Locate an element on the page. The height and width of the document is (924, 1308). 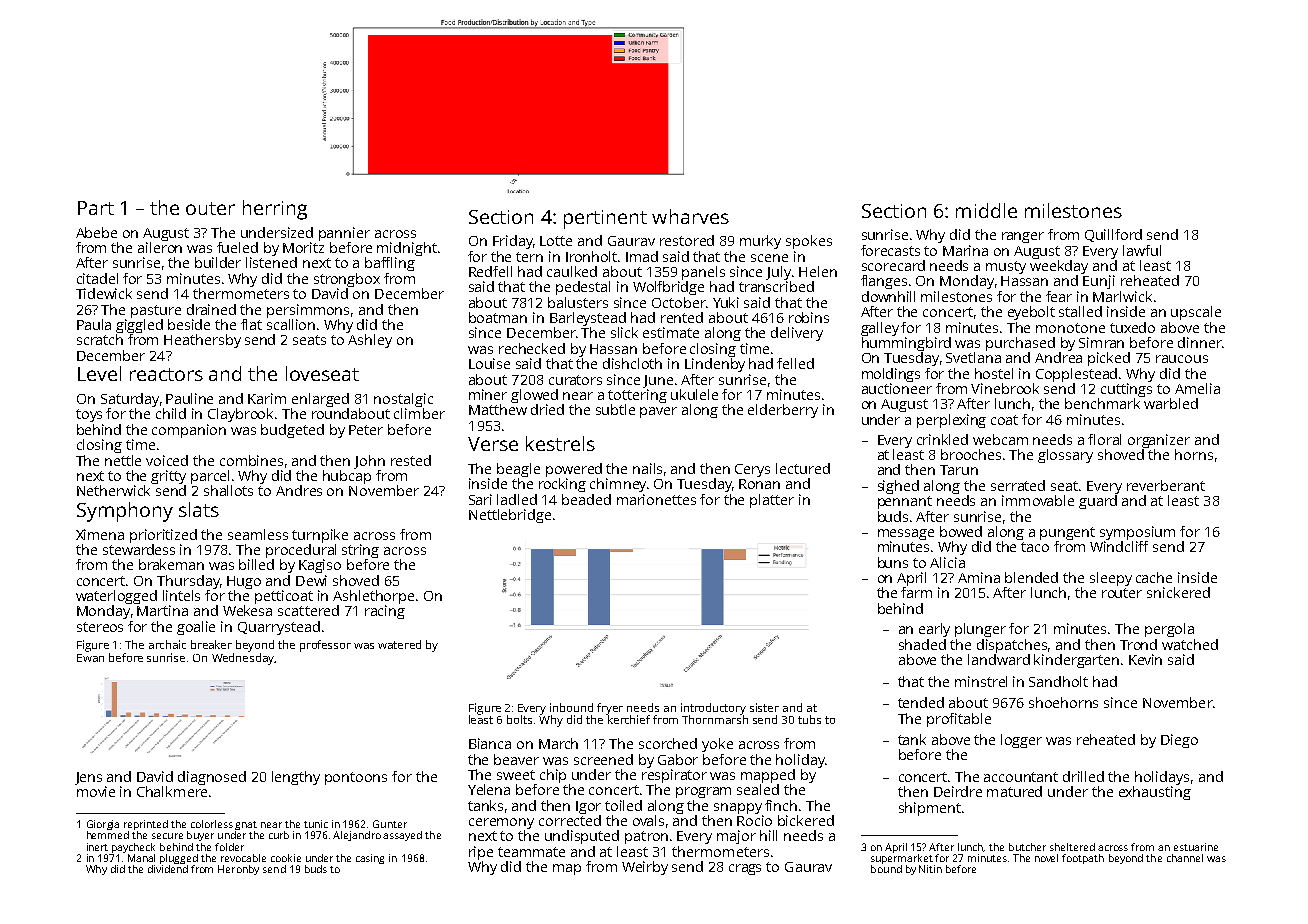
watered is located at coordinates (399, 644).
